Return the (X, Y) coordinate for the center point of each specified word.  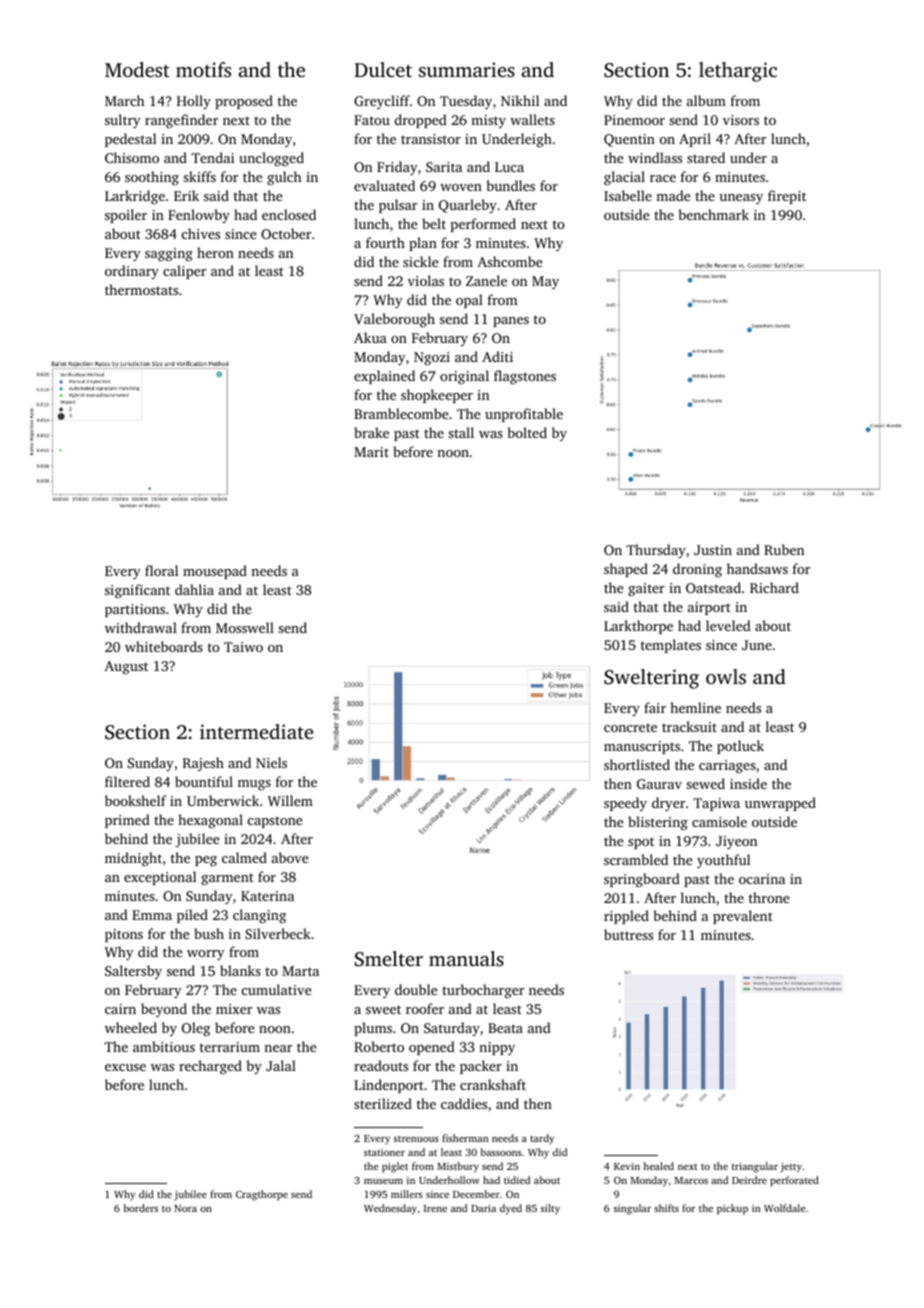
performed (483, 225)
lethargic (738, 72)
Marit (371, 452)
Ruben (784, 549)
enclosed (289, 214)
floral (161, 570)
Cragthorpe (262, 1195)
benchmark (714, 214)
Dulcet (383, 69)
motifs (203, 69)
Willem (290, 800)
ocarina (762, 879)
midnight (133, 859)
